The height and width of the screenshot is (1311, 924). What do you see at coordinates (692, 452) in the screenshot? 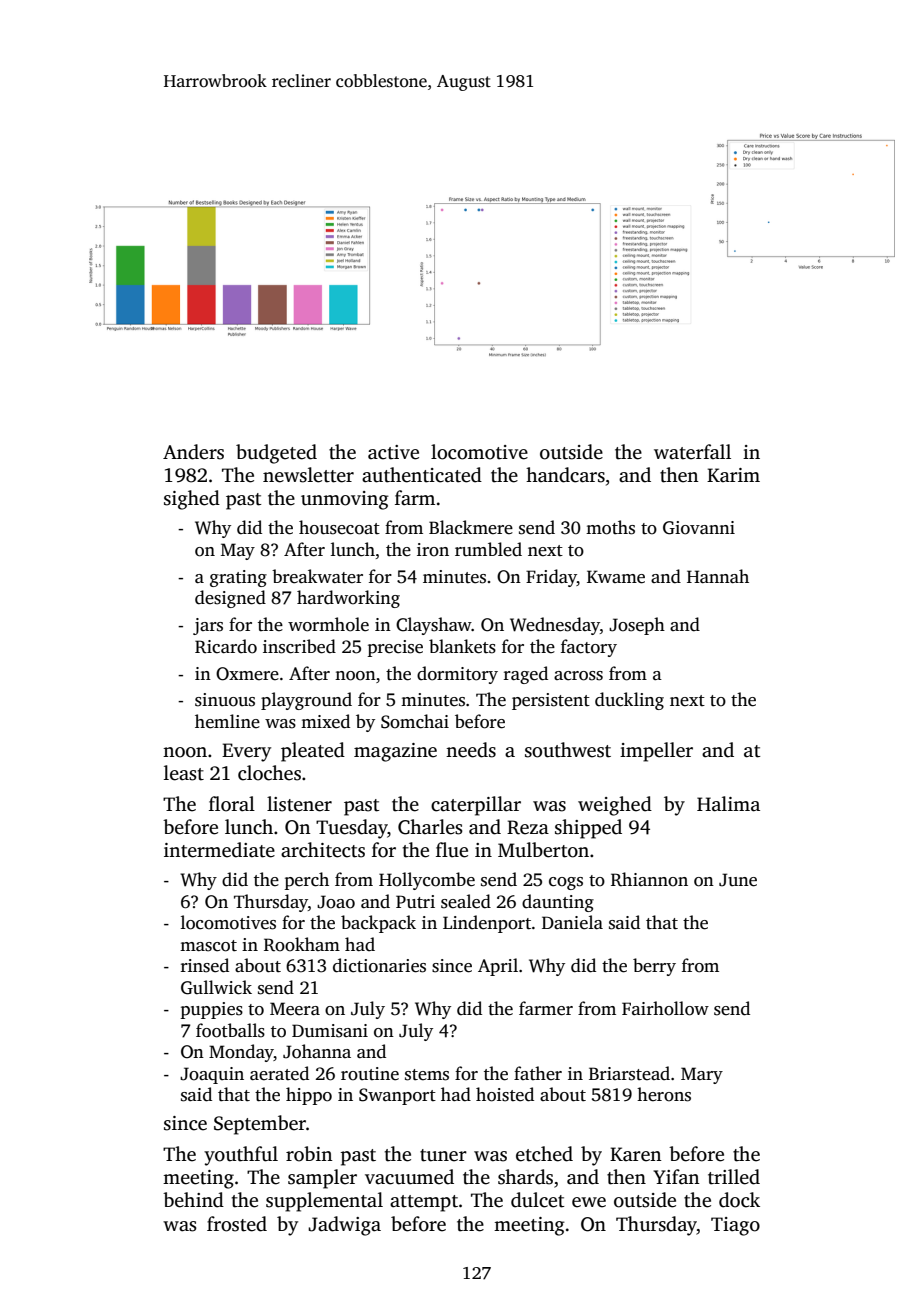
I see `waterfall` at bounding box center [692, 452].
